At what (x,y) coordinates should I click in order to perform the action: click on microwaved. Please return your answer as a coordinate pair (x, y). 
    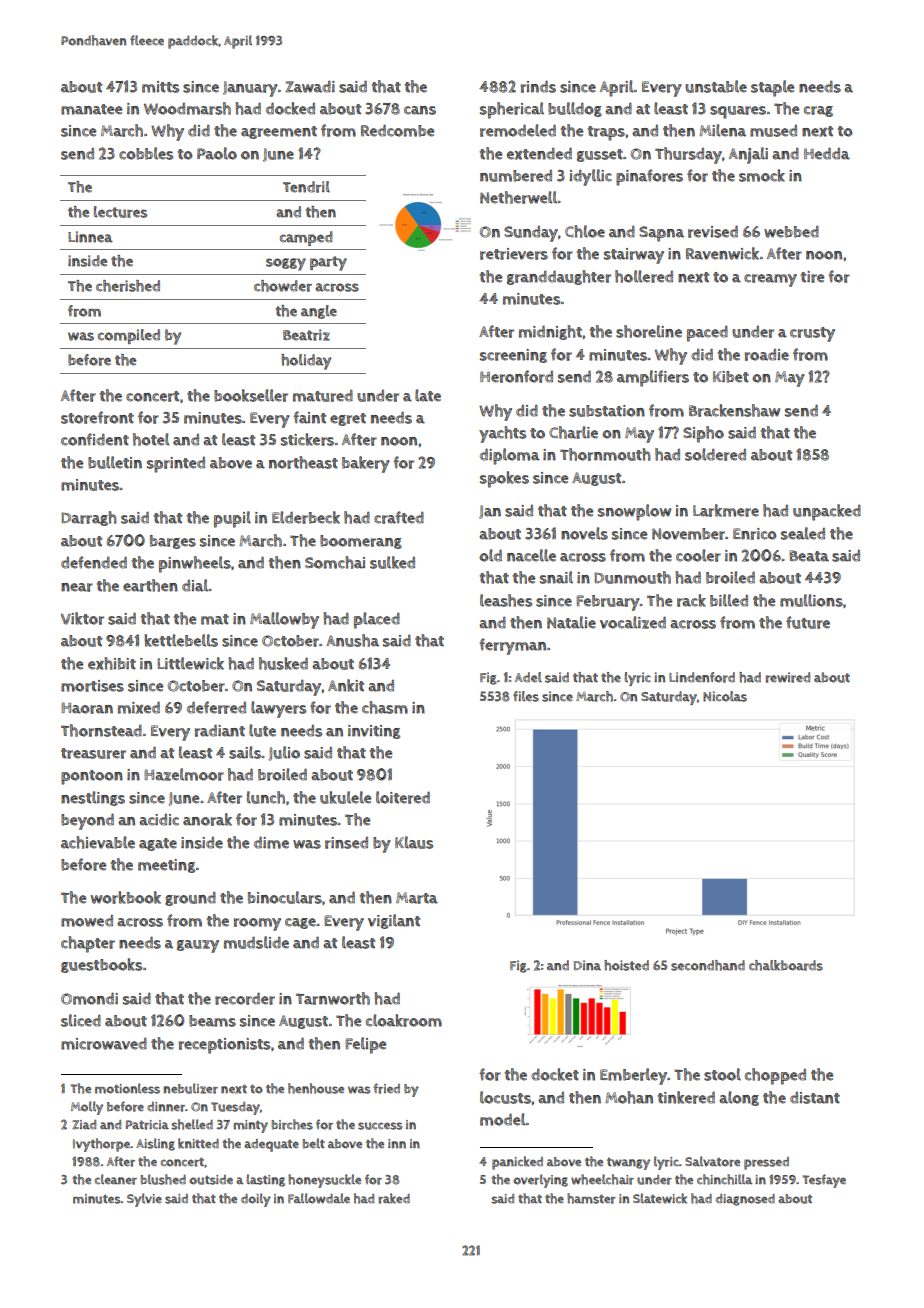
    Looking at the image, I should click on (104, 1044).
